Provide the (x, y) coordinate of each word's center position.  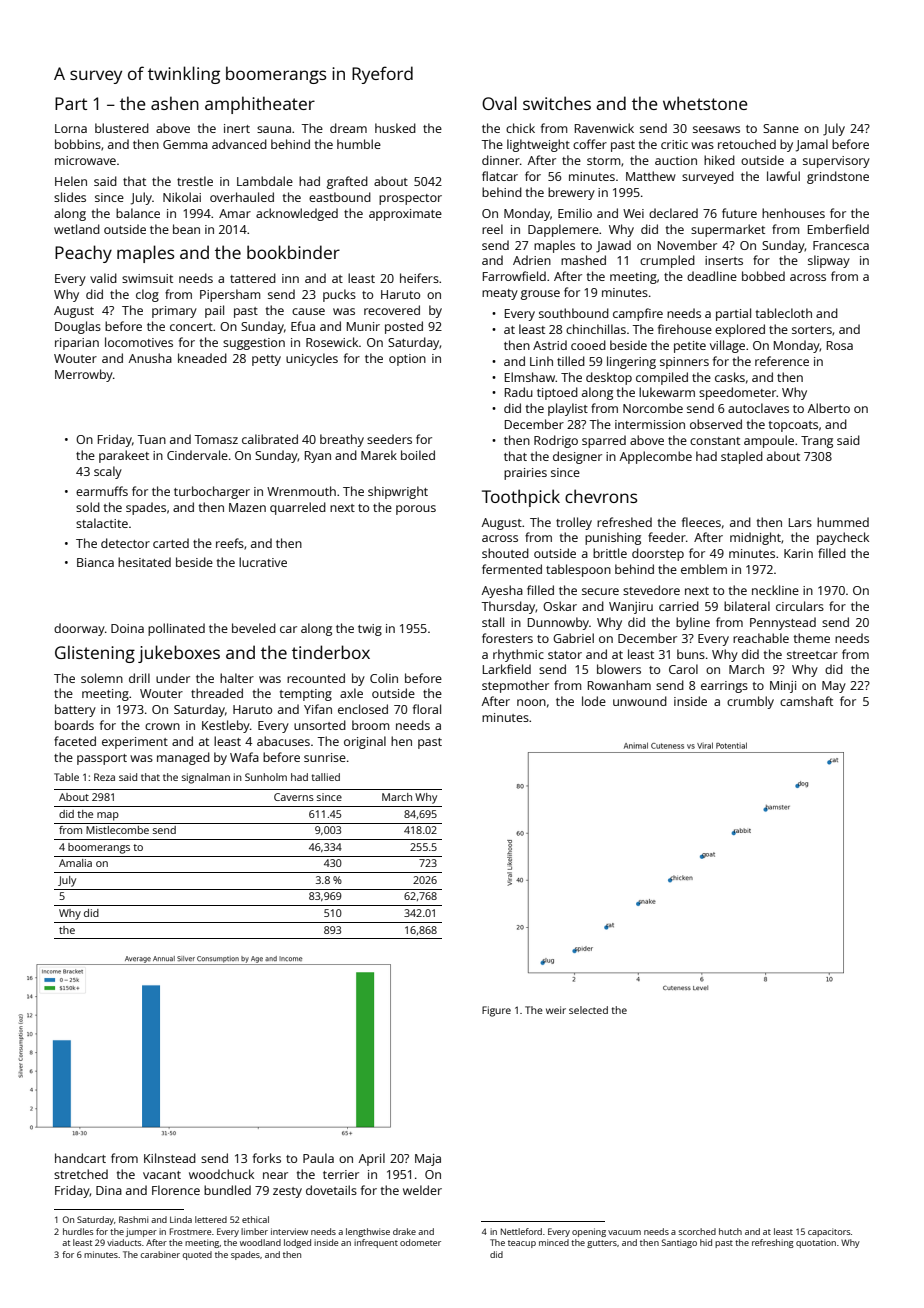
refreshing (773, 1243)
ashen (175, 103)
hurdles (78, 1231)
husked (395, 128)
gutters (602, 1244)
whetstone (705, 103)
